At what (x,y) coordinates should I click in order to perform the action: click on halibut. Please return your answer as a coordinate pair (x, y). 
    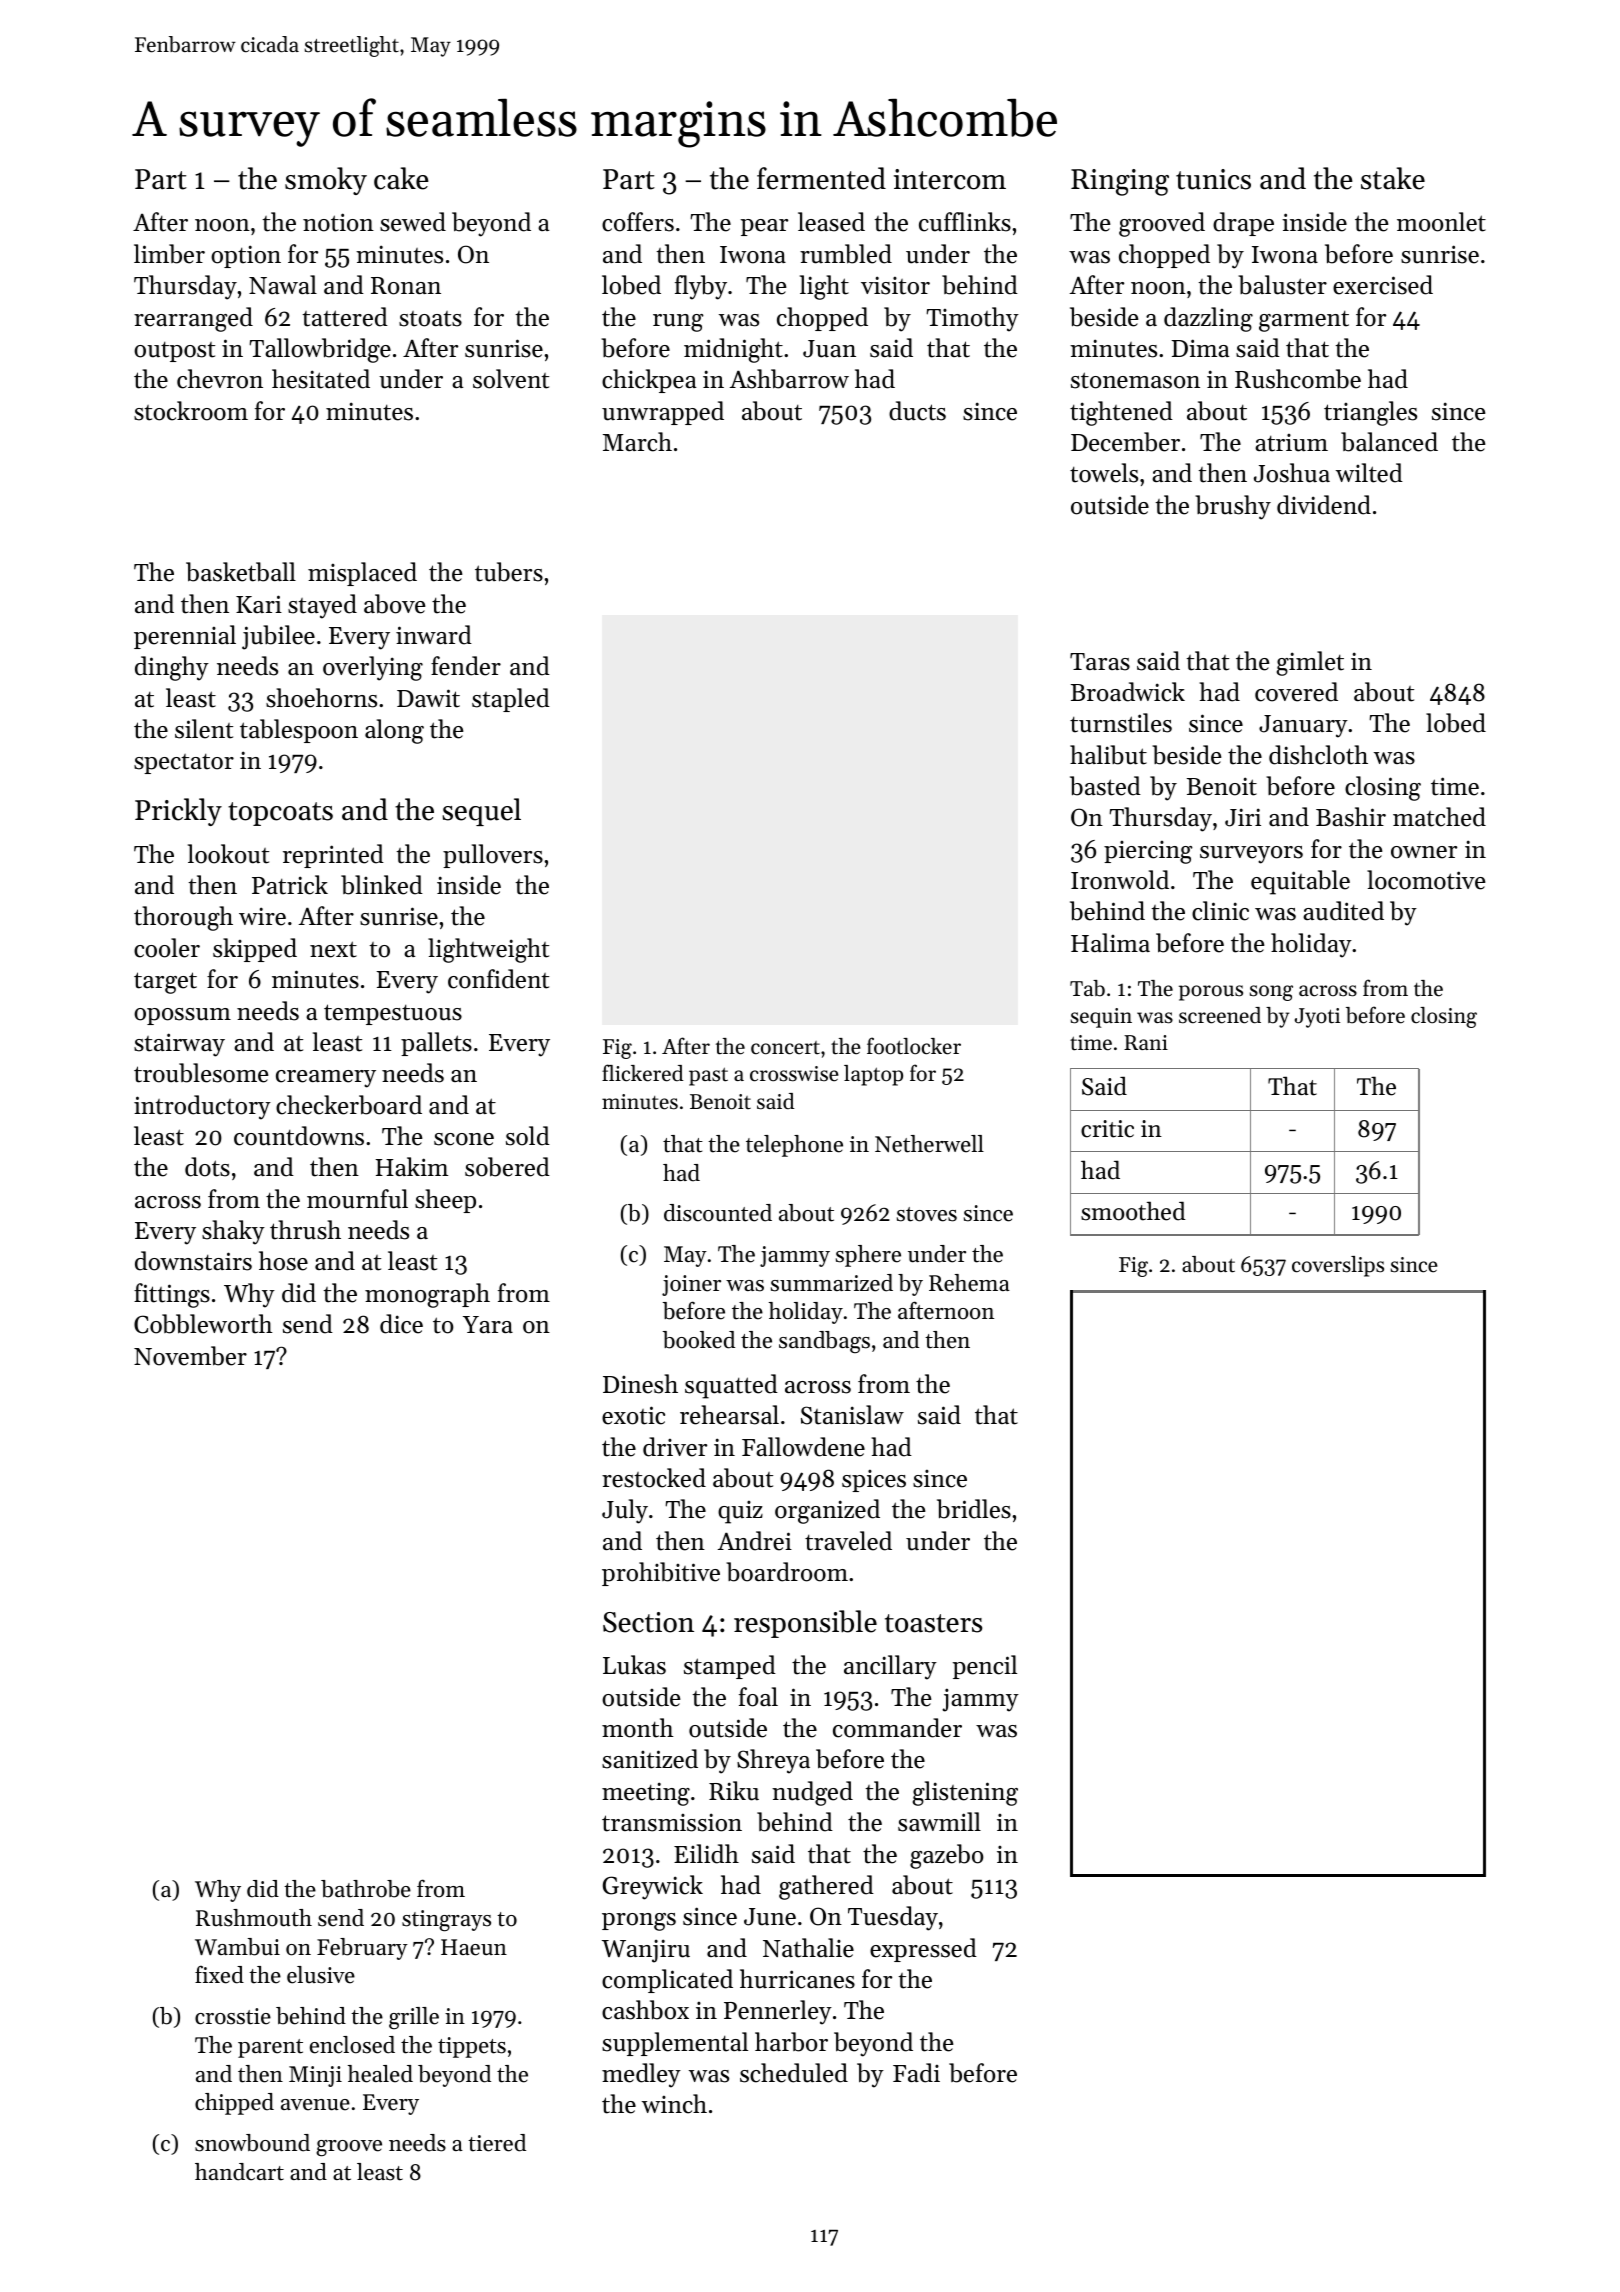
    Looking at the image, I should click on (1108, 755).
